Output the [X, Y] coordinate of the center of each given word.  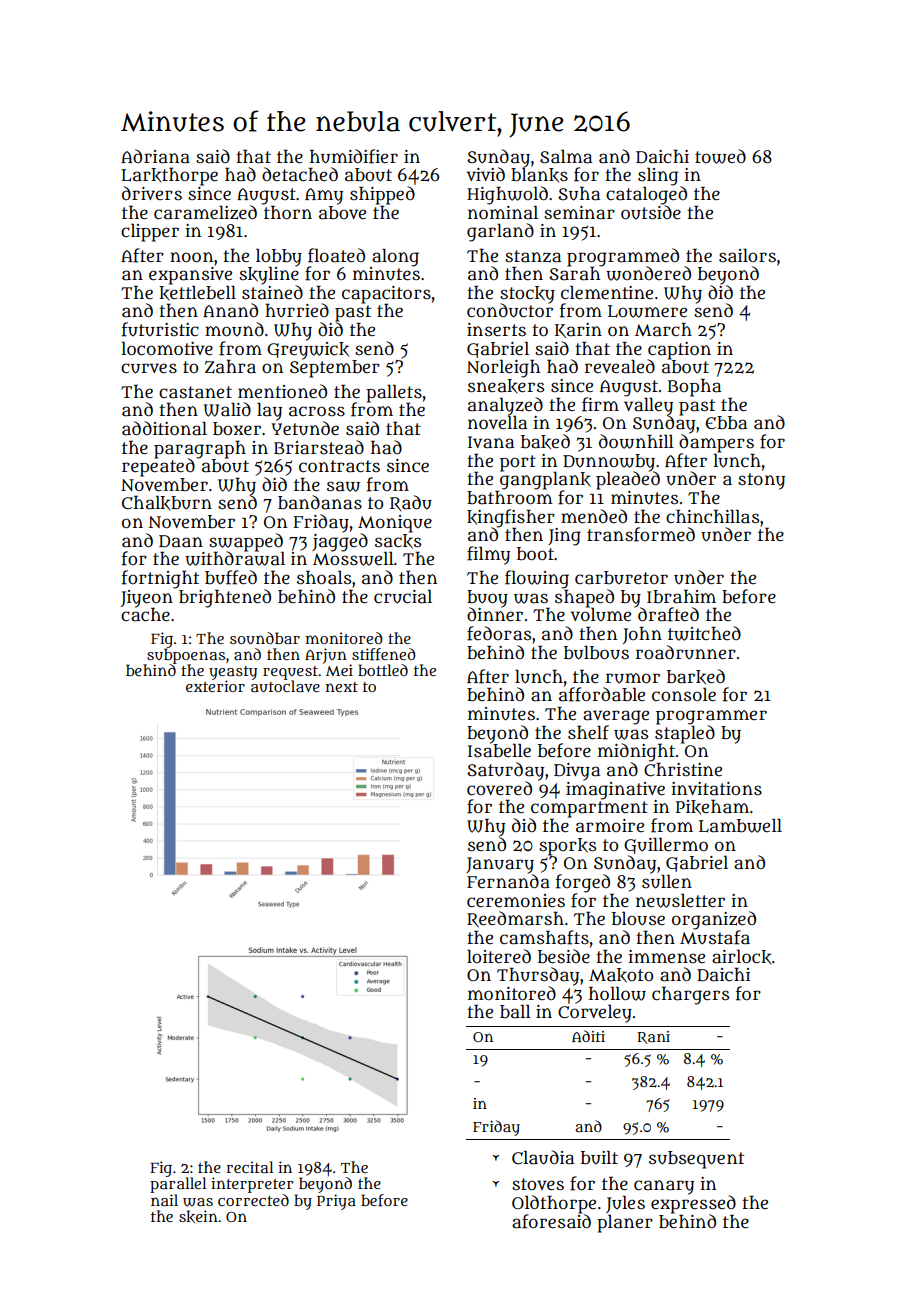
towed [720, 156]
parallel [178, 1185]
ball [515, 1011]
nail [164, 1200]
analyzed [505, 406]
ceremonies [516, 901]
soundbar [265, 638]
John [642, 635]
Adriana [155, 156]
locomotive [167, 348]
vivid [486, 174]
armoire [610, 826]
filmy [488, 555]
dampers [716, 443]
